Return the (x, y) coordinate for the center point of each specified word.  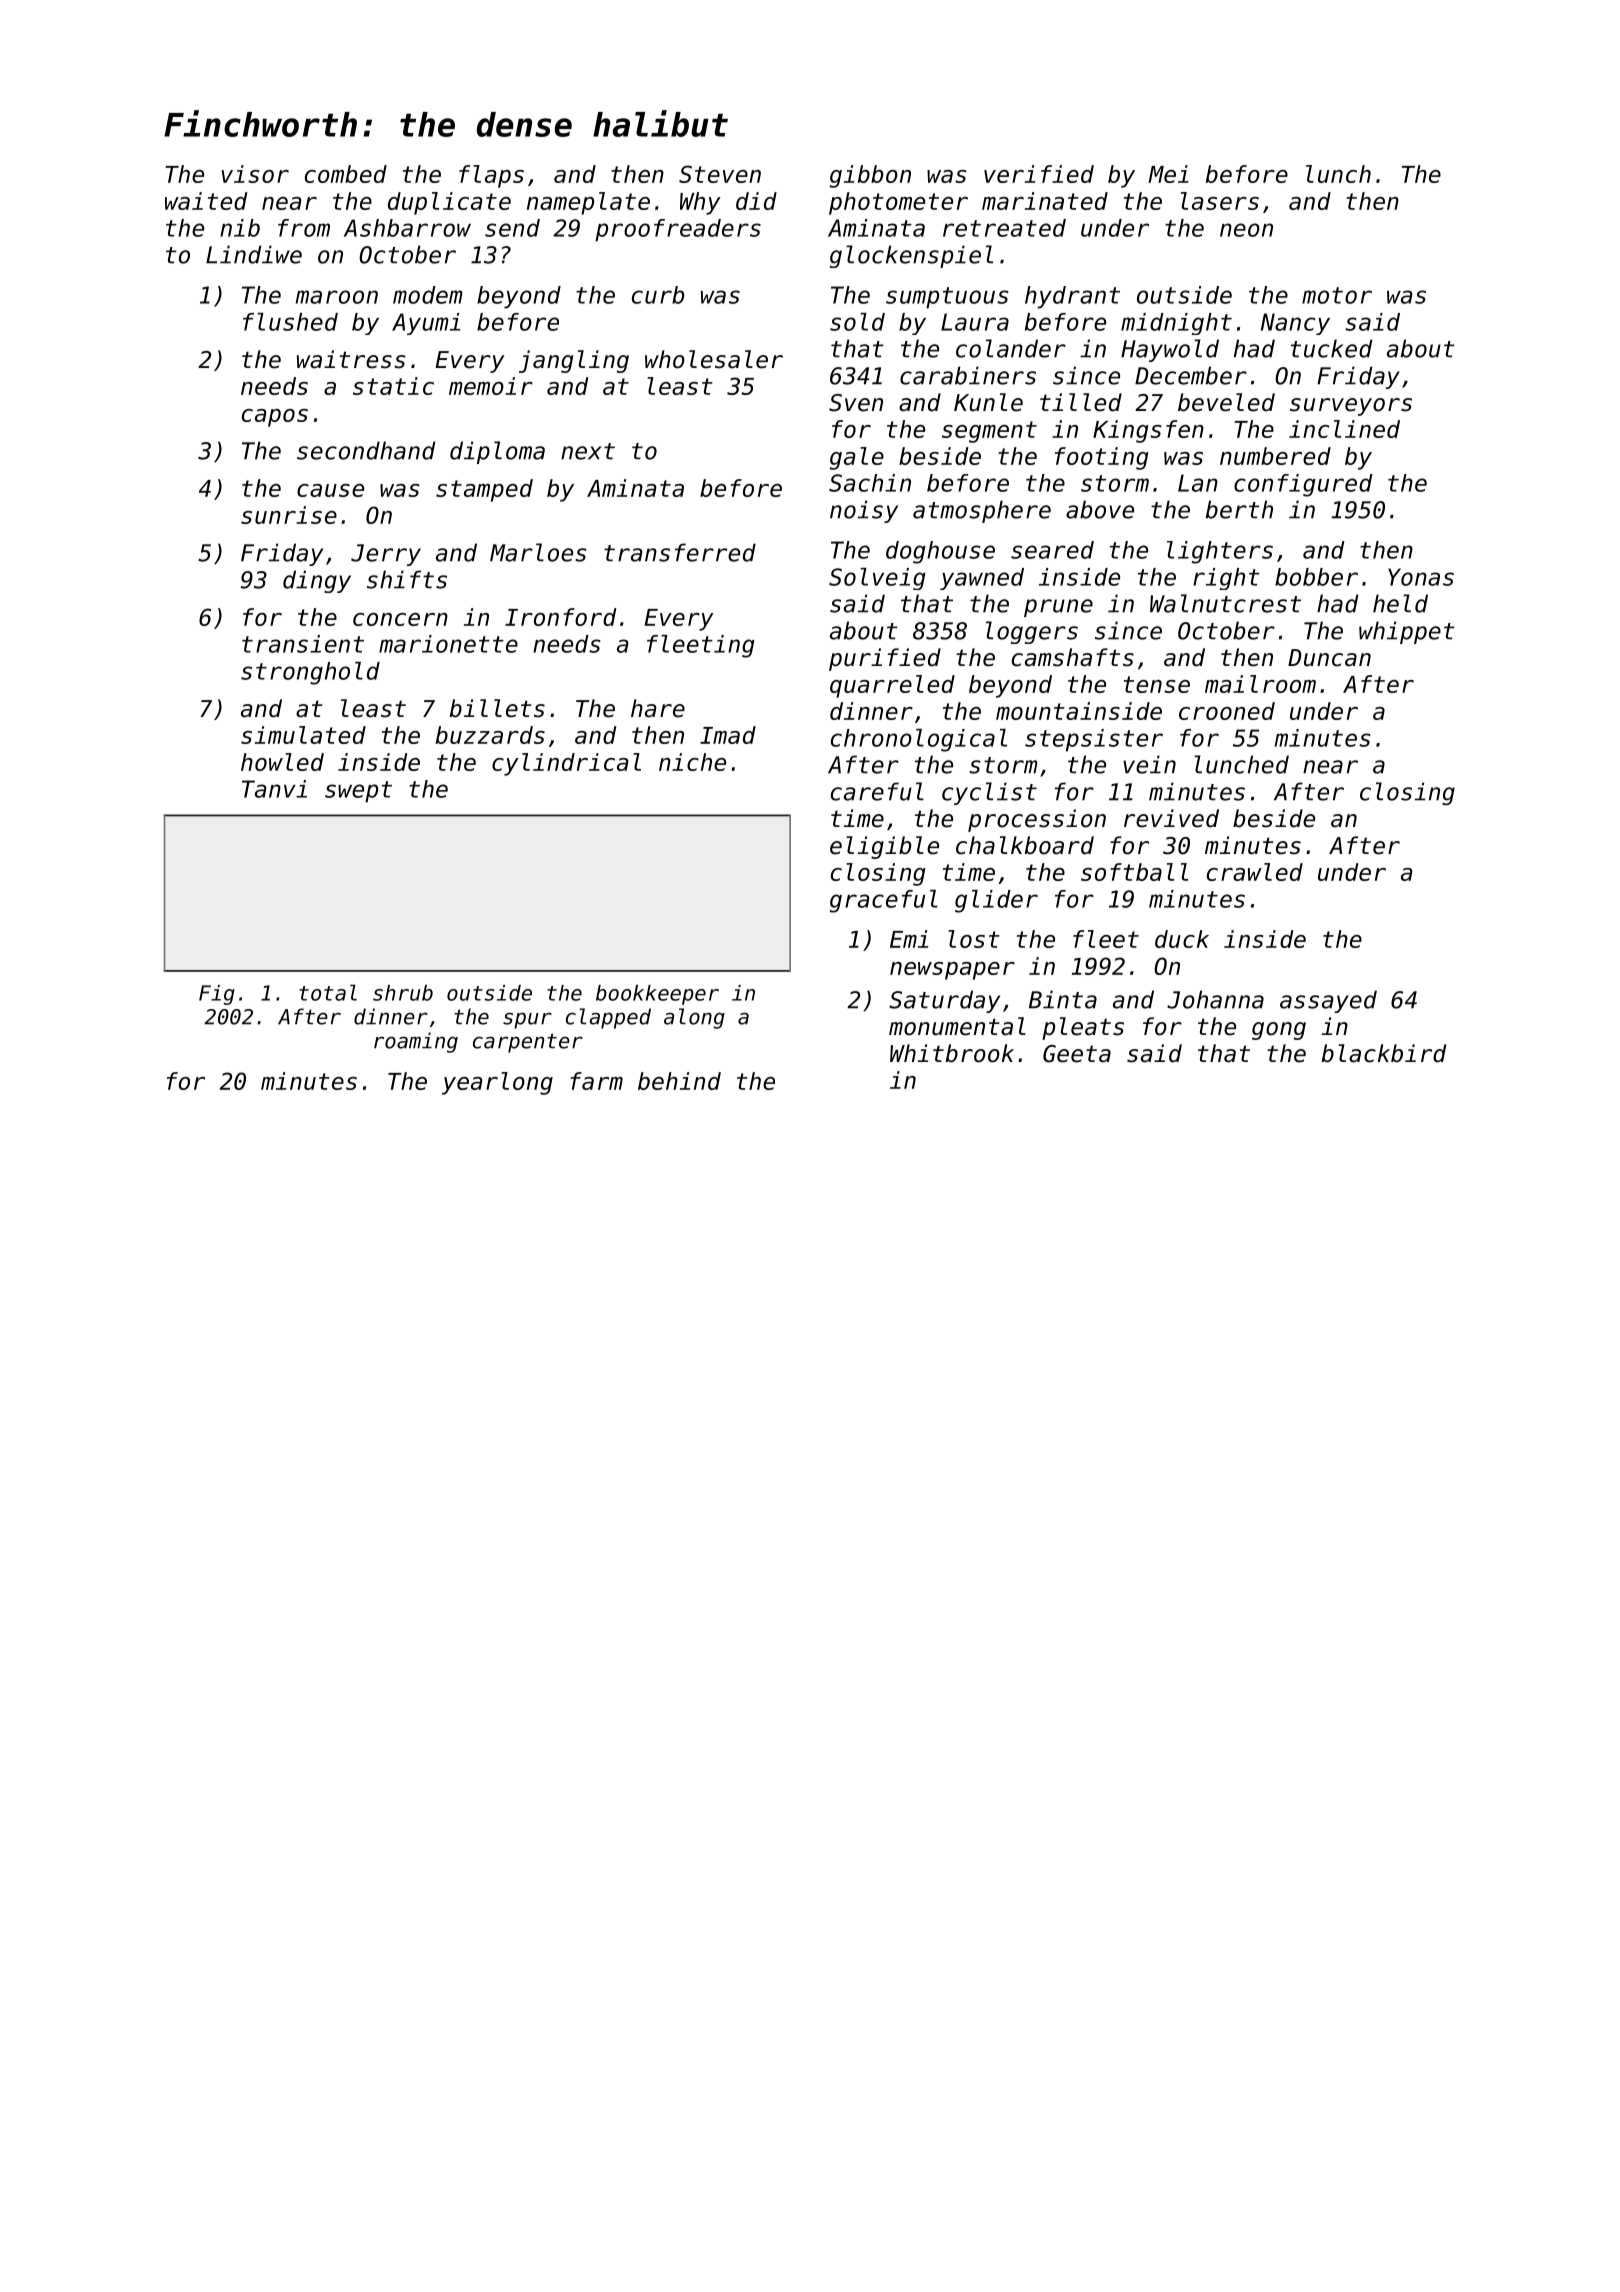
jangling (574, 361)
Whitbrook (952, 1053)
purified (885, 659)
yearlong (497, 1083)
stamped (484, 490)
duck (1182, 939)
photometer (898, 203)
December (1191, 375)
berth (1239, 509)
